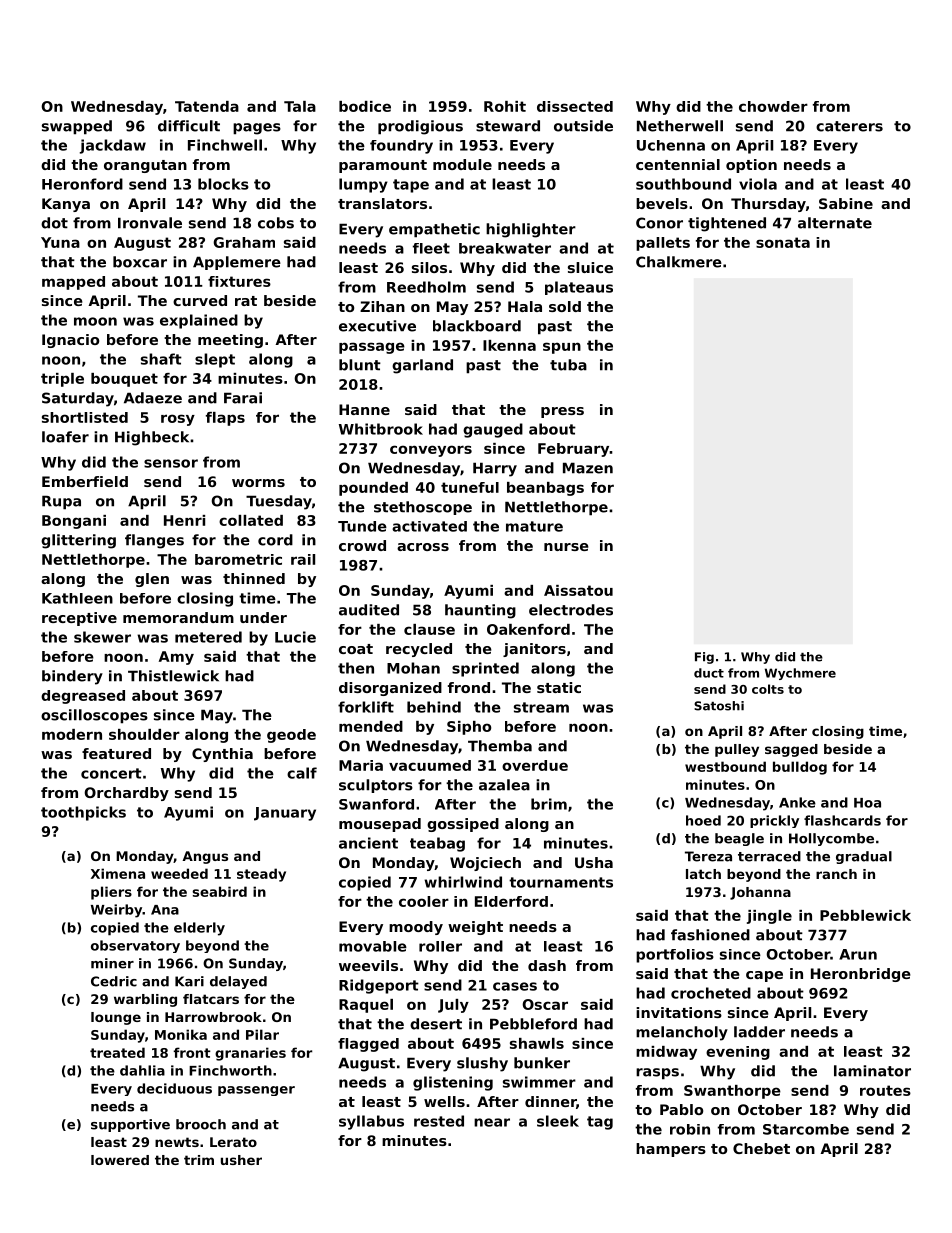 The width and height of the screenshot is (952, 1233). What do you see at coordinates (70, 341) in the screenshot?
I see `Ignacio` at bounding box center [70, 341].
